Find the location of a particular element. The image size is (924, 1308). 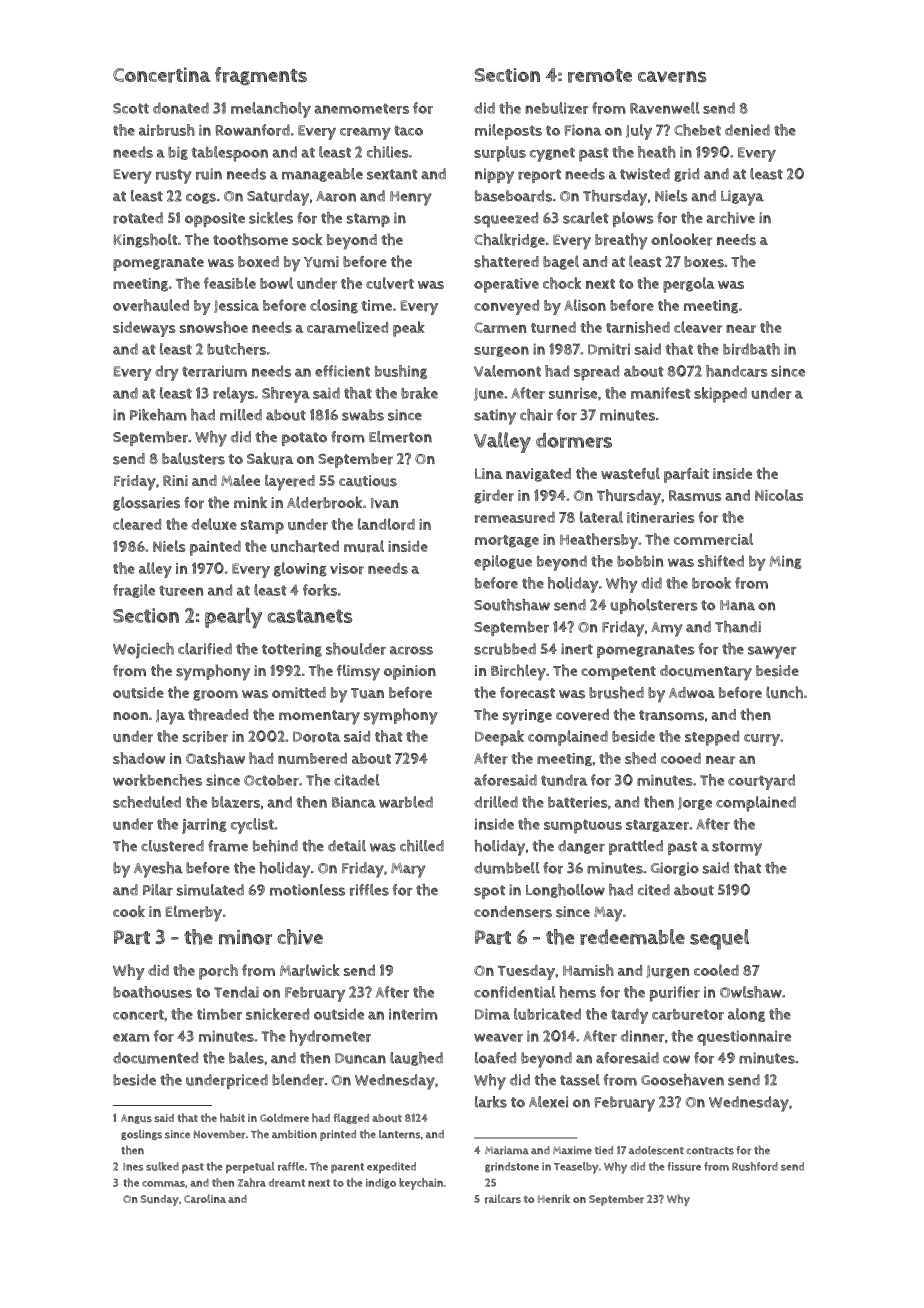

feasible is located at coordinates (230, 283).
